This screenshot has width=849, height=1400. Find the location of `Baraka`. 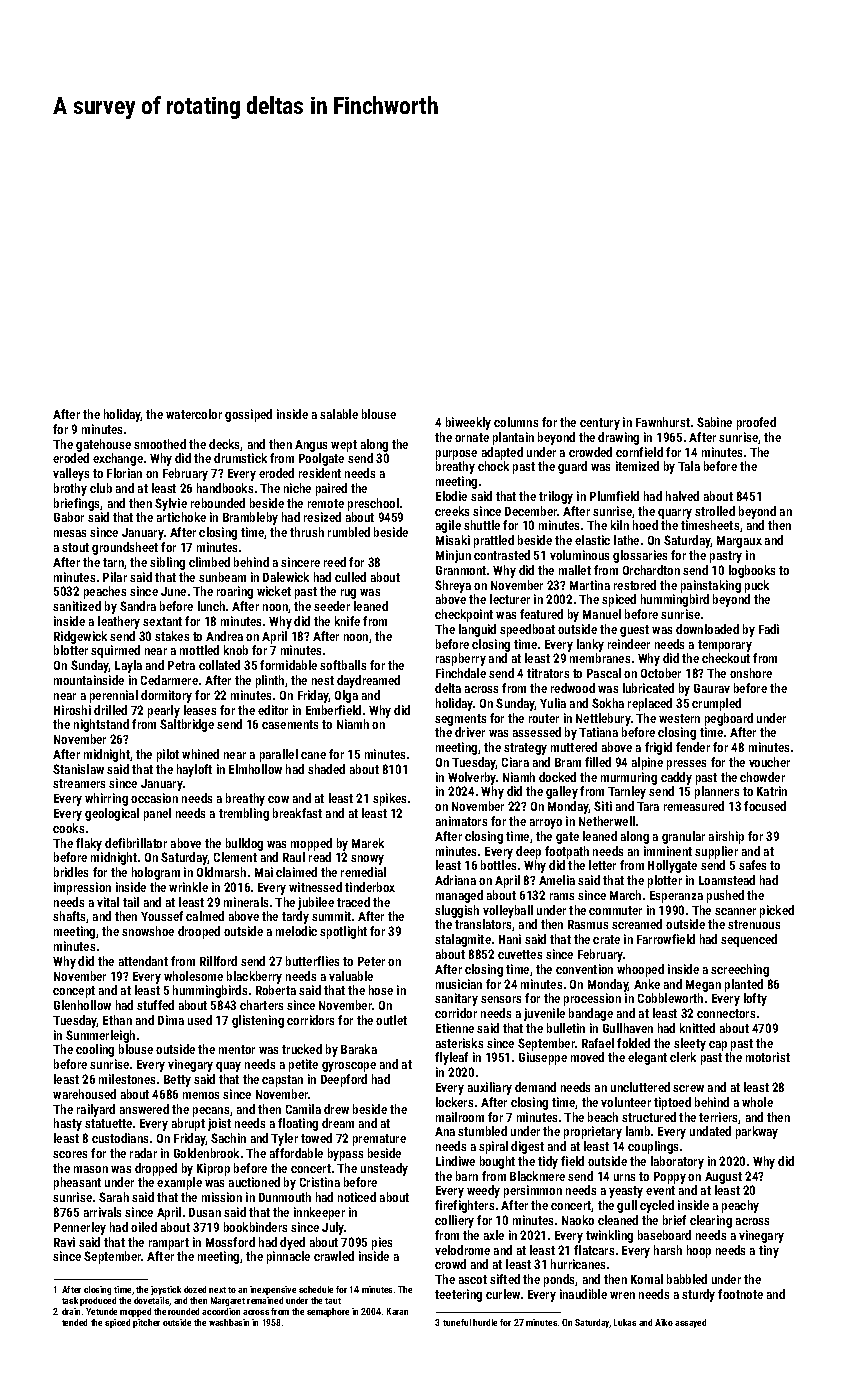

Baraka is located at coordinates (359, 1049).
